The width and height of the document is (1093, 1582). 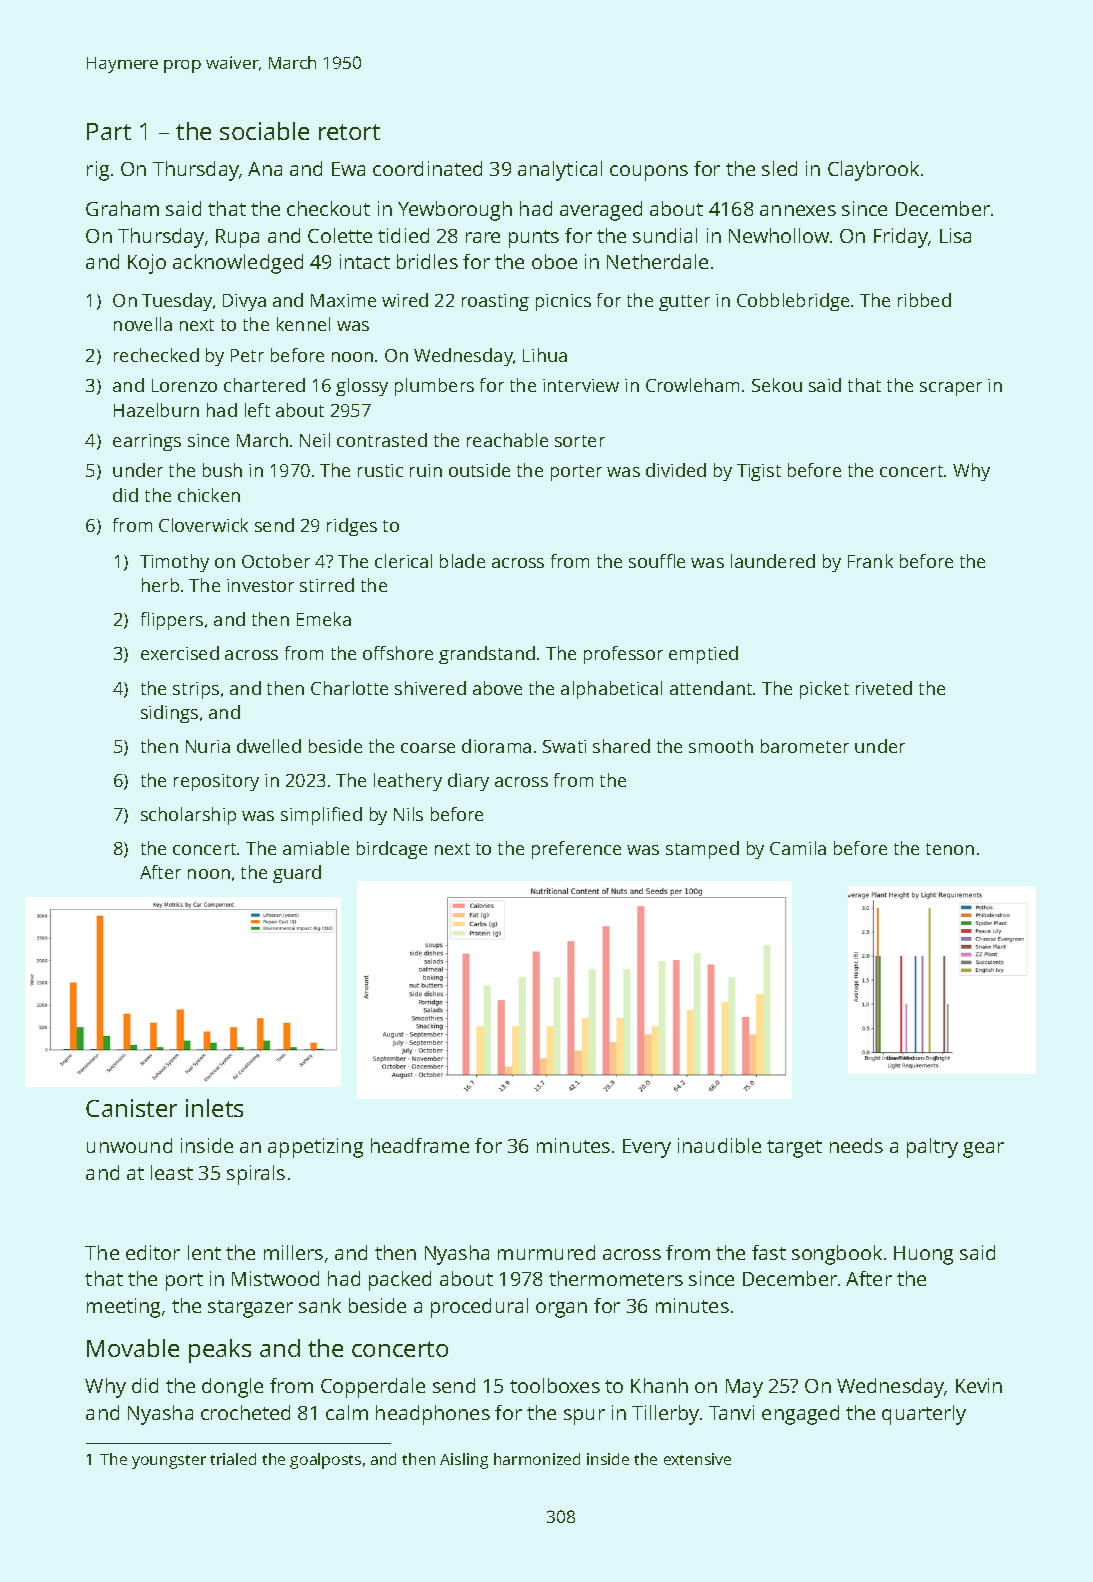 I want to click on Part, so click(x=109, y=131).
